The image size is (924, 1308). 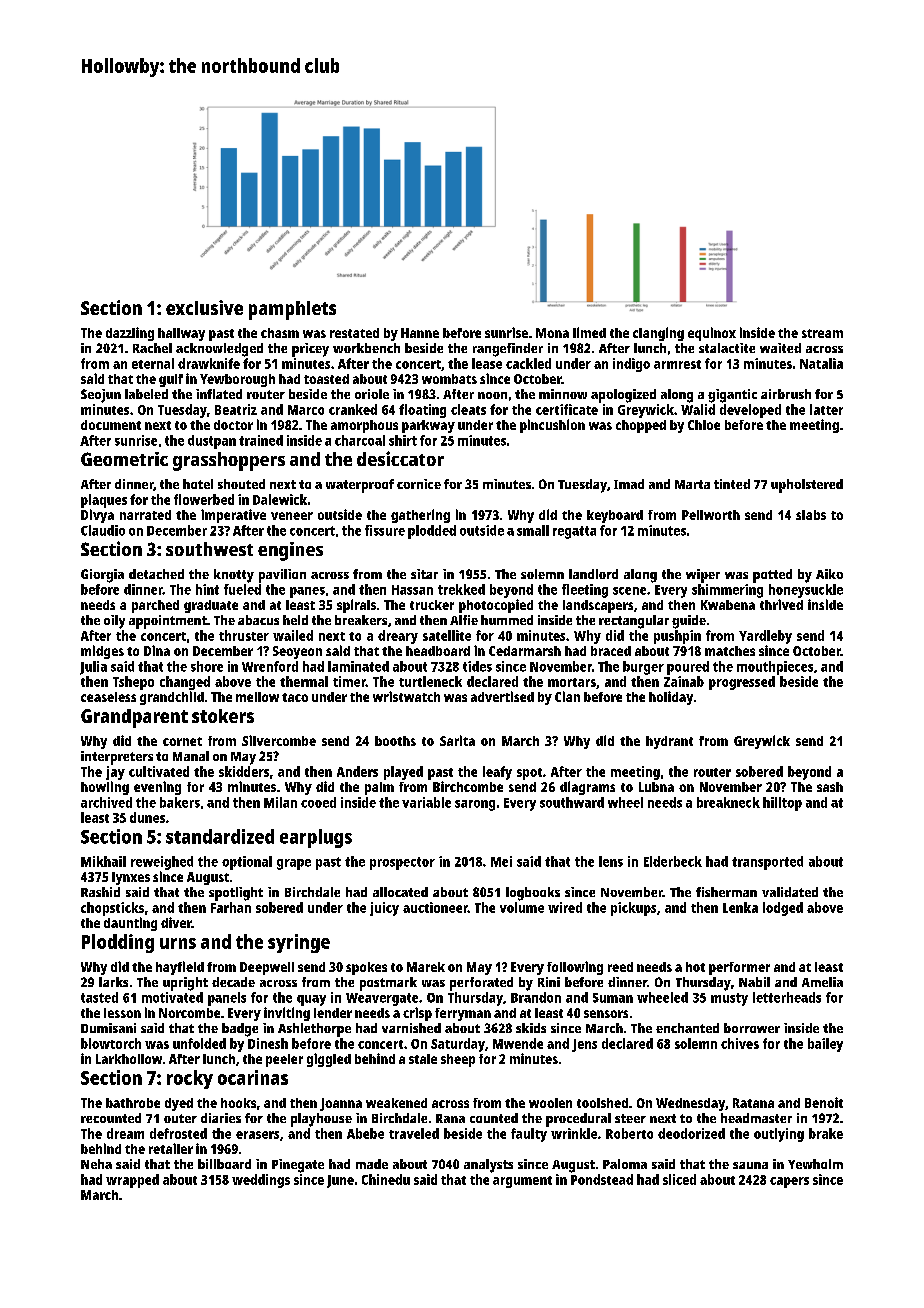 I want to click on Neha, so click(x=96, y=1164).
